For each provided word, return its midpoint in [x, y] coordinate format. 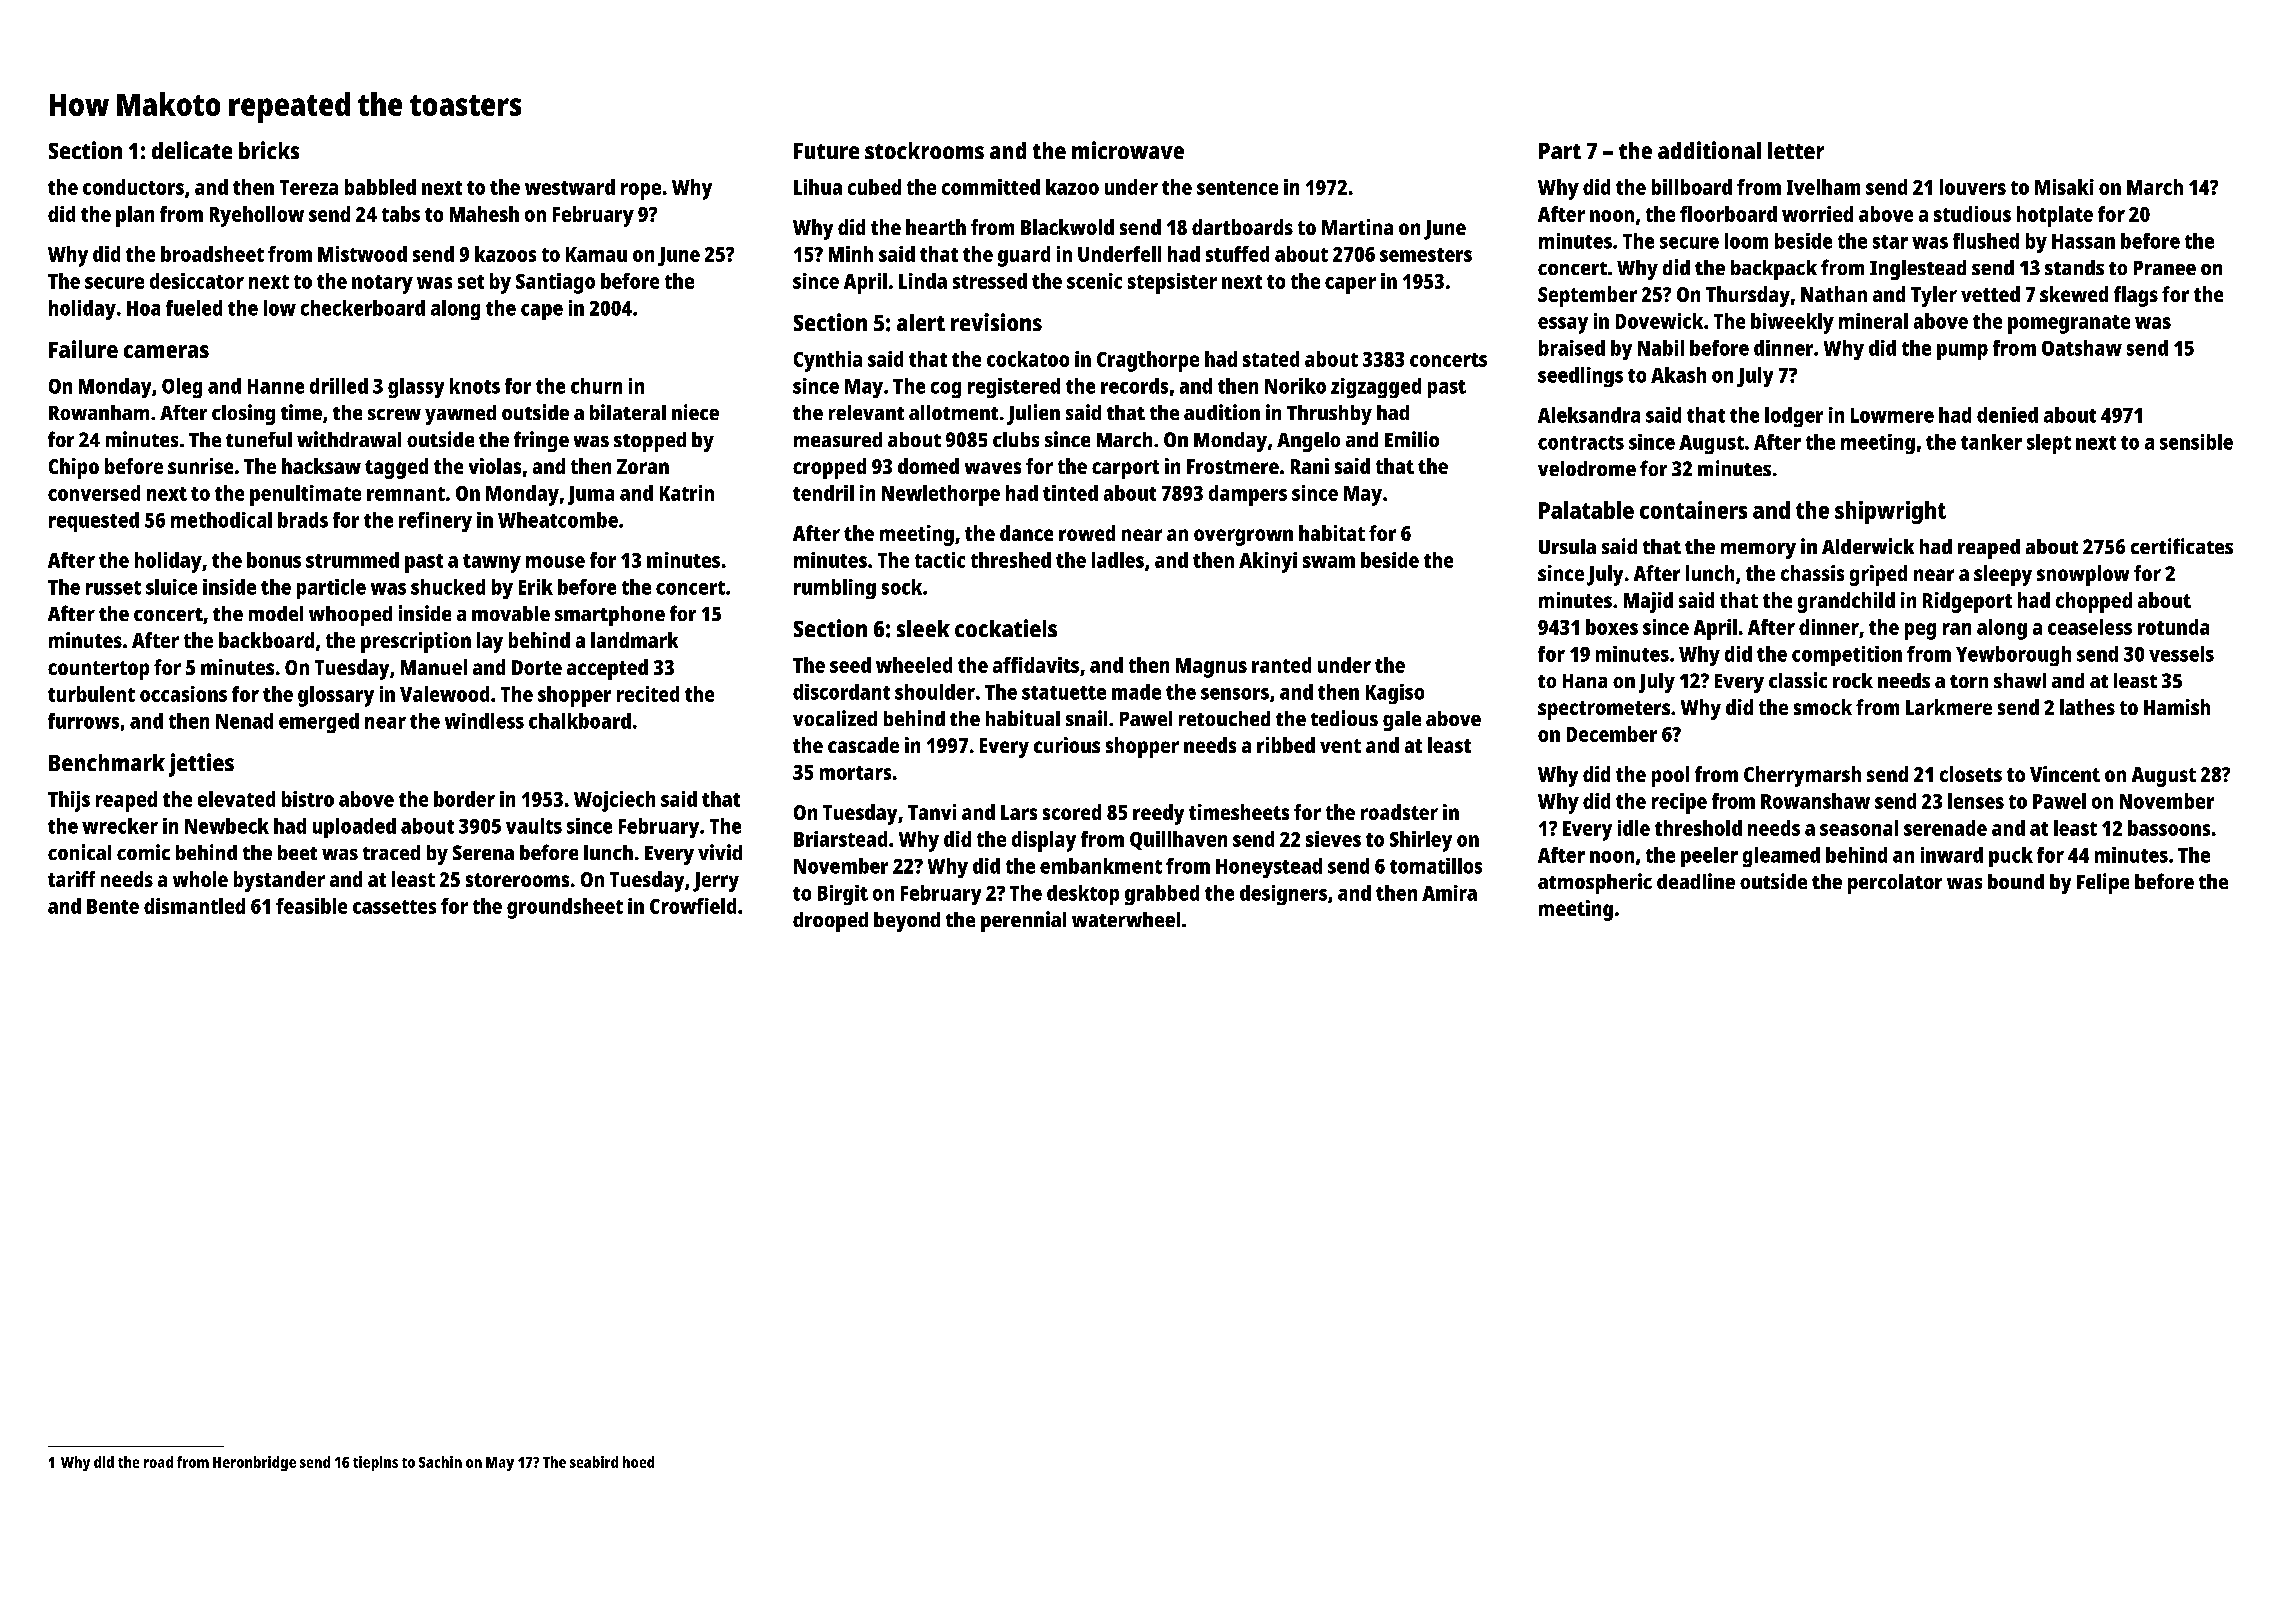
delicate [192, 150]
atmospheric [1595, 883]
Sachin [440, 1462]
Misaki [2064, 187]
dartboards [1242, 227]
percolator [1895, 884]
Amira [1449, 893]
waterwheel [1126, 919]
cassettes [394, 907]
